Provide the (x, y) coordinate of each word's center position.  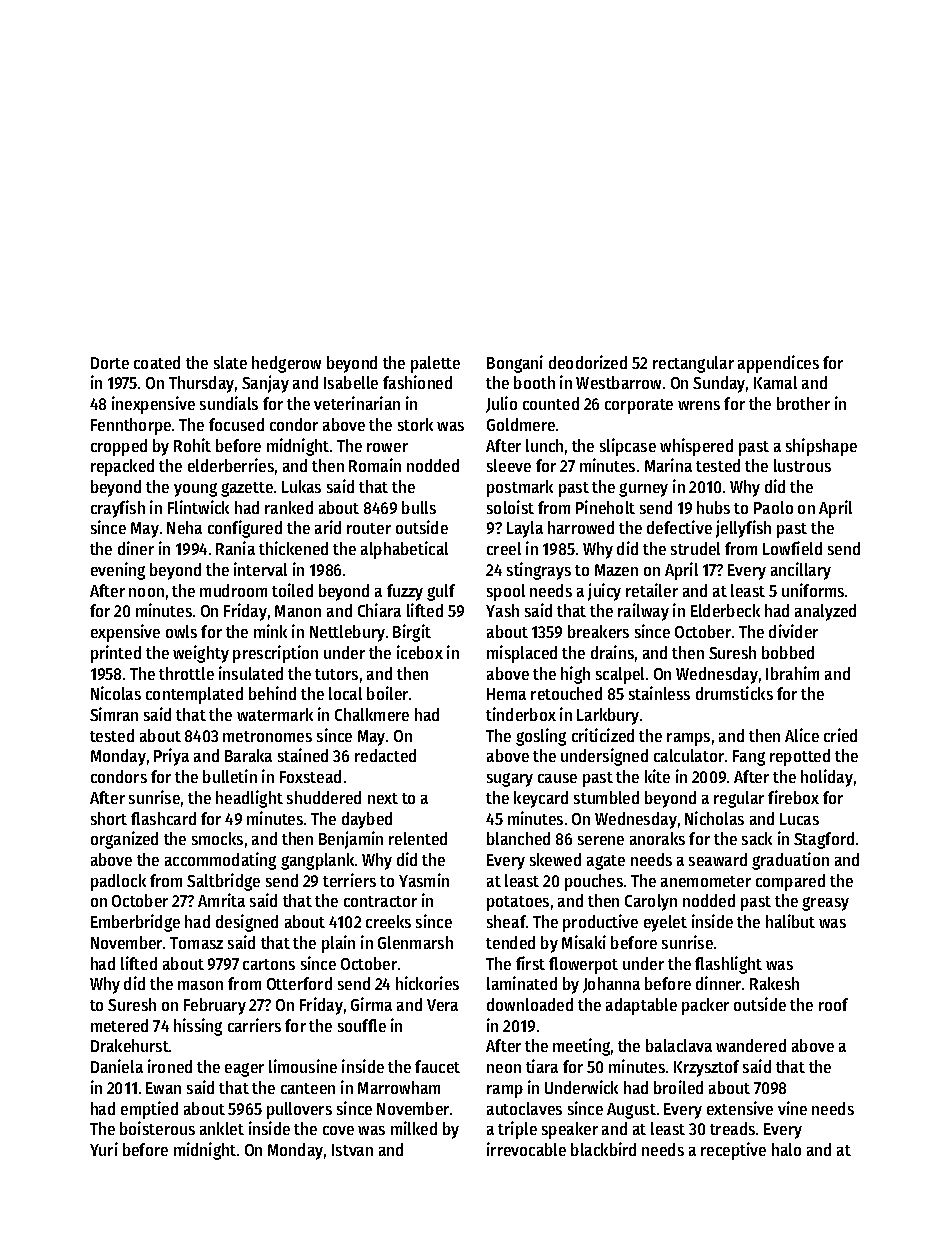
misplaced (522, 654)
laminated (522, 983)
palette (435, 364)
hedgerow (286, 364)
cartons (269, 964)
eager (244, 1070)
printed (116, 654)
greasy (825, 904)
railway (643, 612)
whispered (696, 447)
